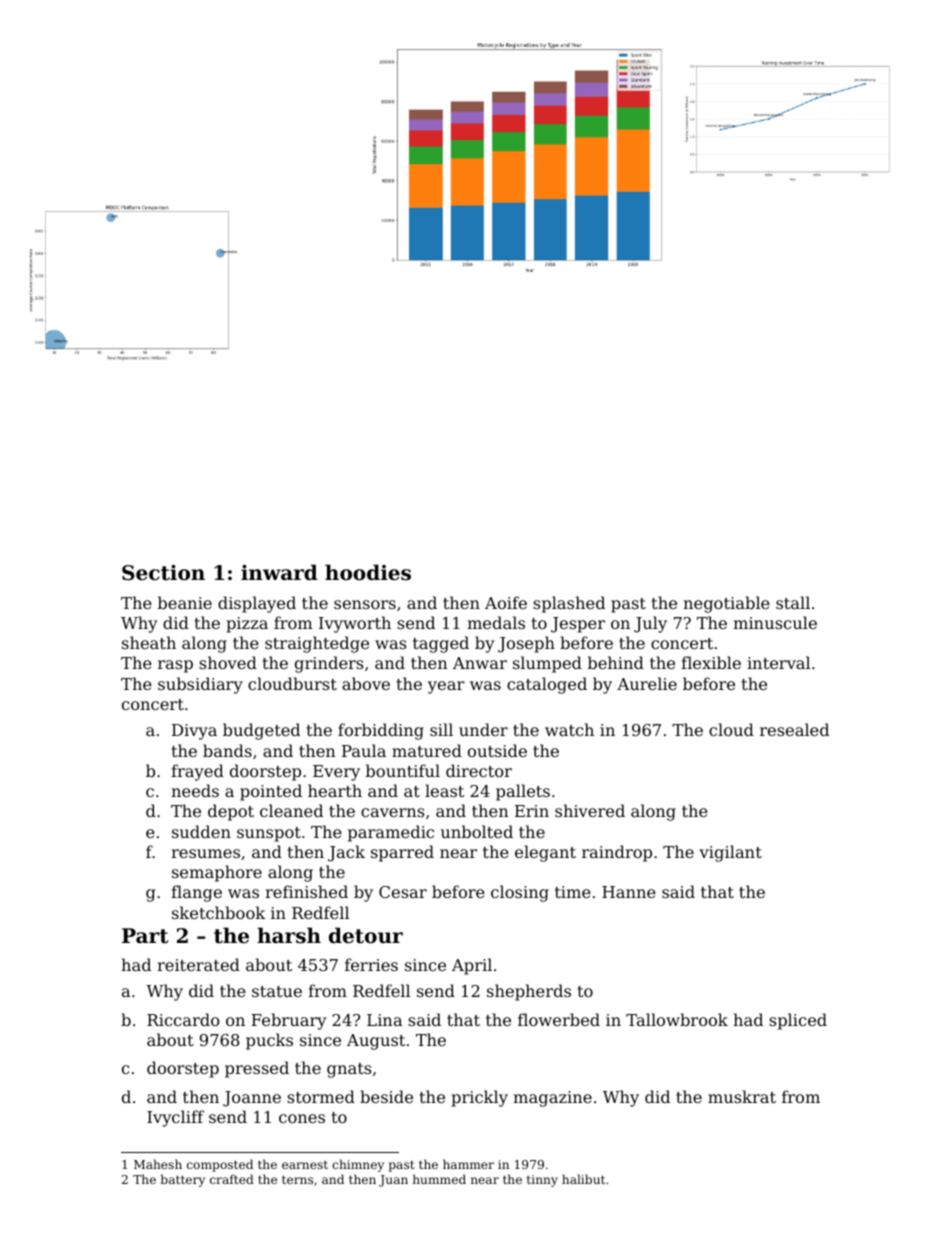 This screenshot has height=1233, width=952. What do you see at coordinates (726, 604) in the screenshot?
I see `negotiable` at bounding box center [726, 604].
